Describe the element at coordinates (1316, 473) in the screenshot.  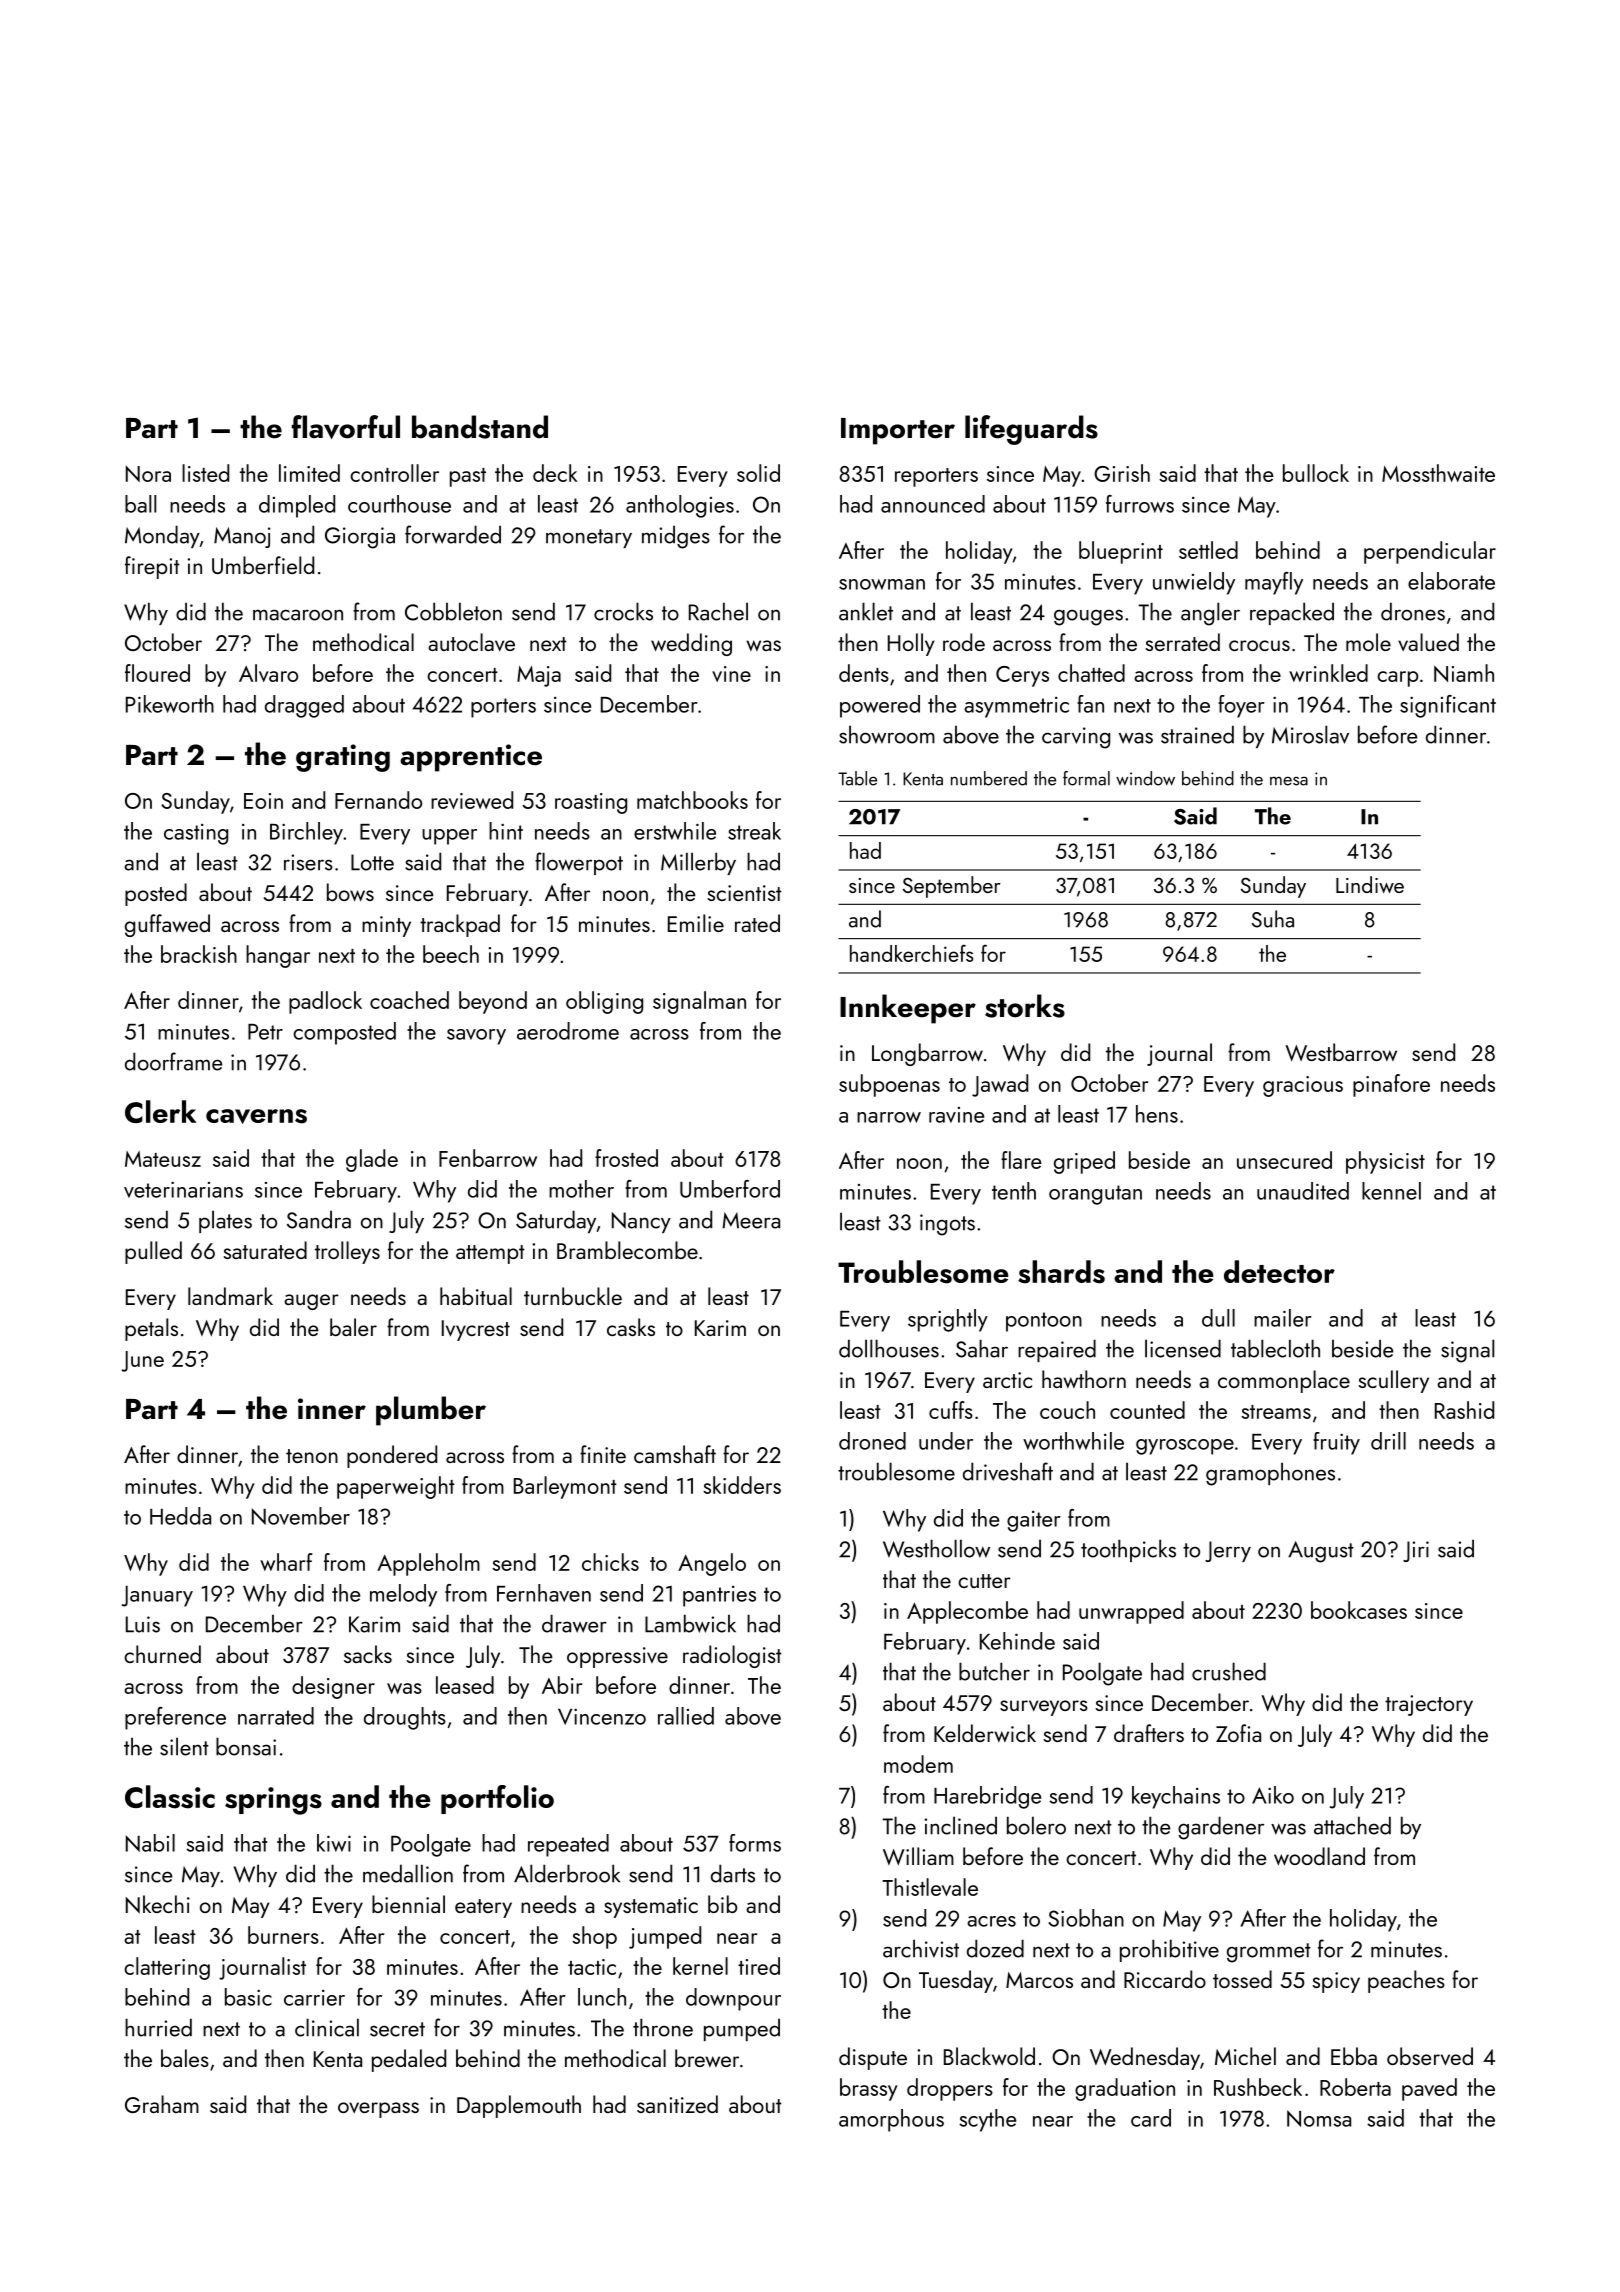
I see `bullock` at that location.
